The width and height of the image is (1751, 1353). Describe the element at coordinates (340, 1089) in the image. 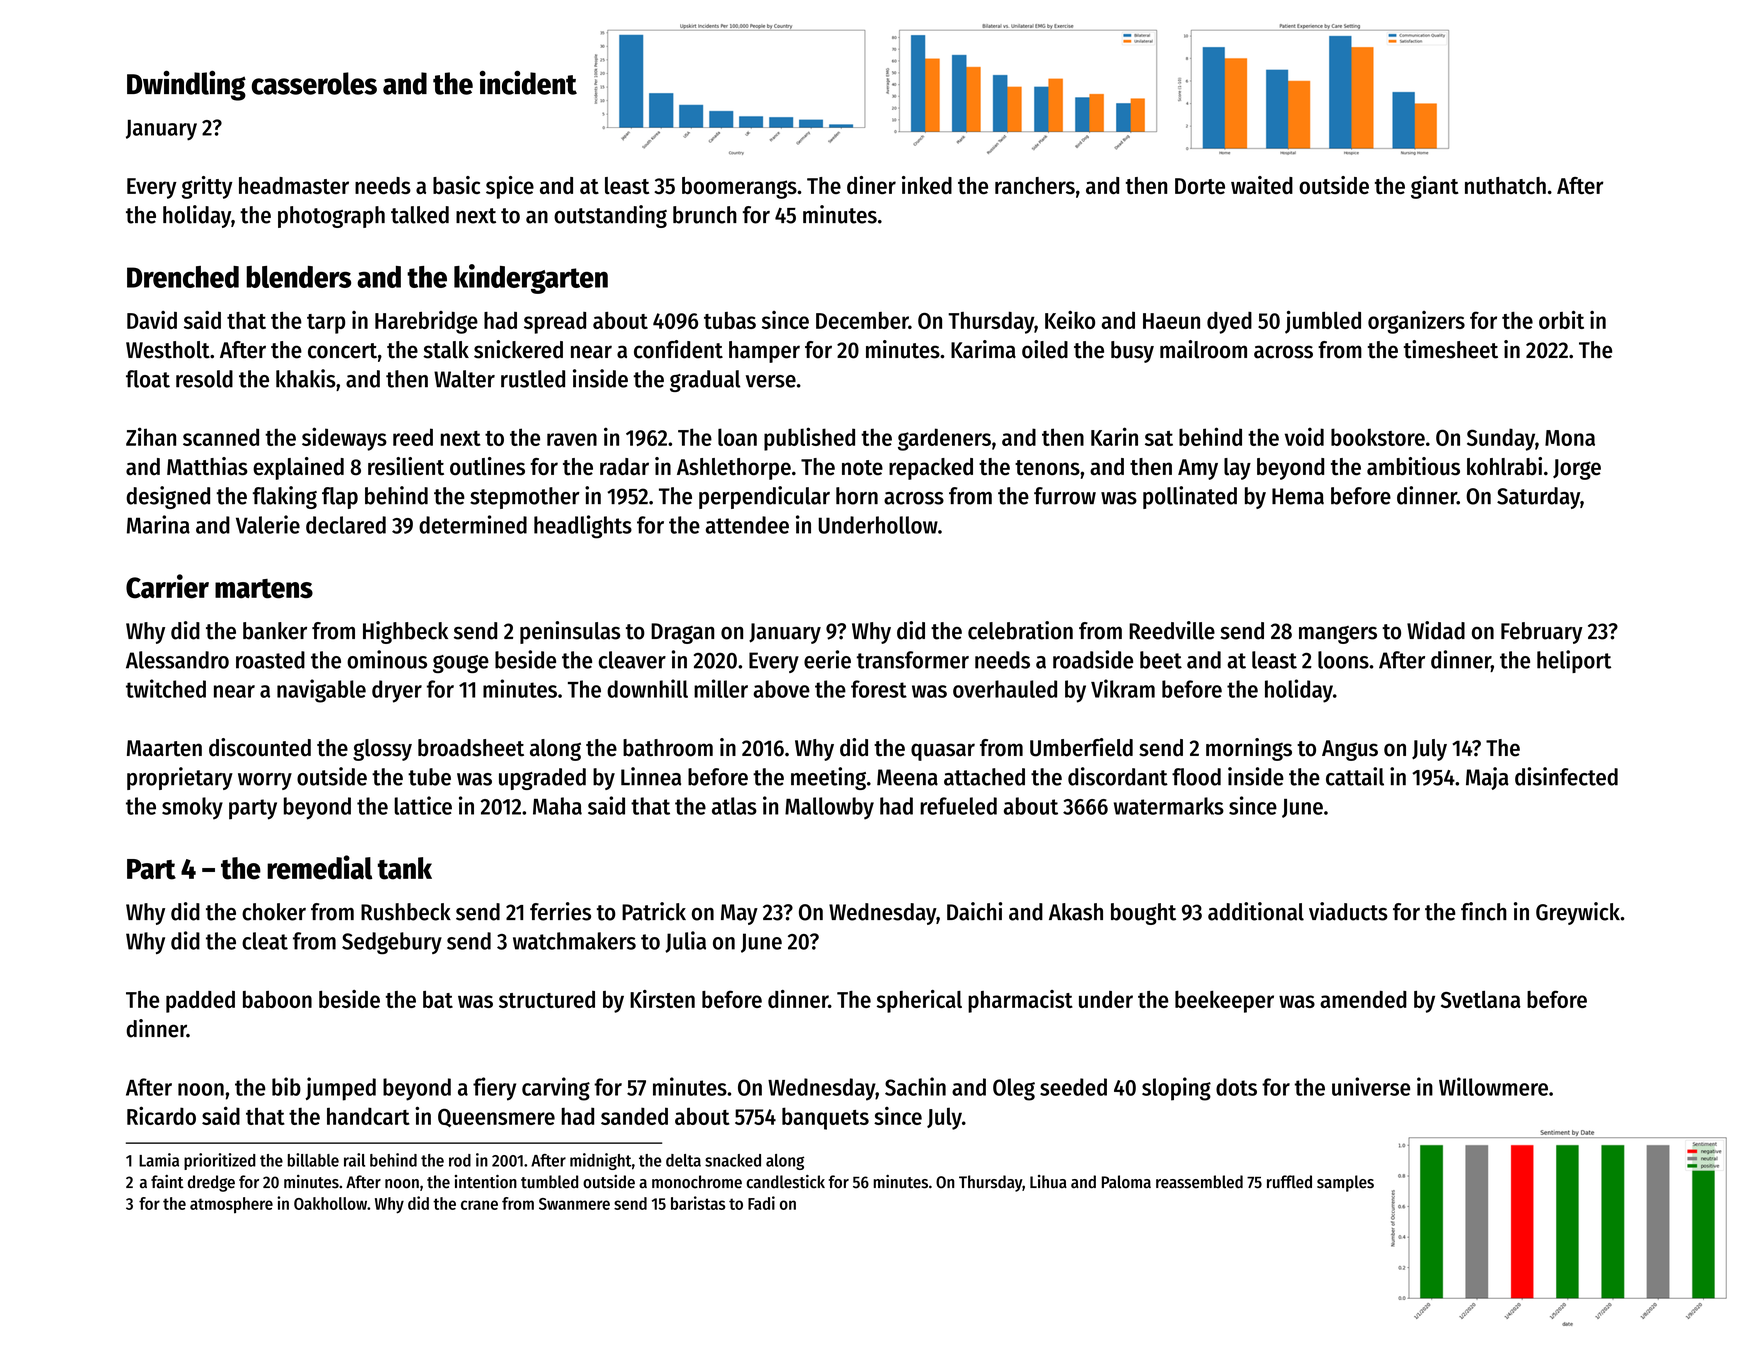

I see `jumped` at that location.
